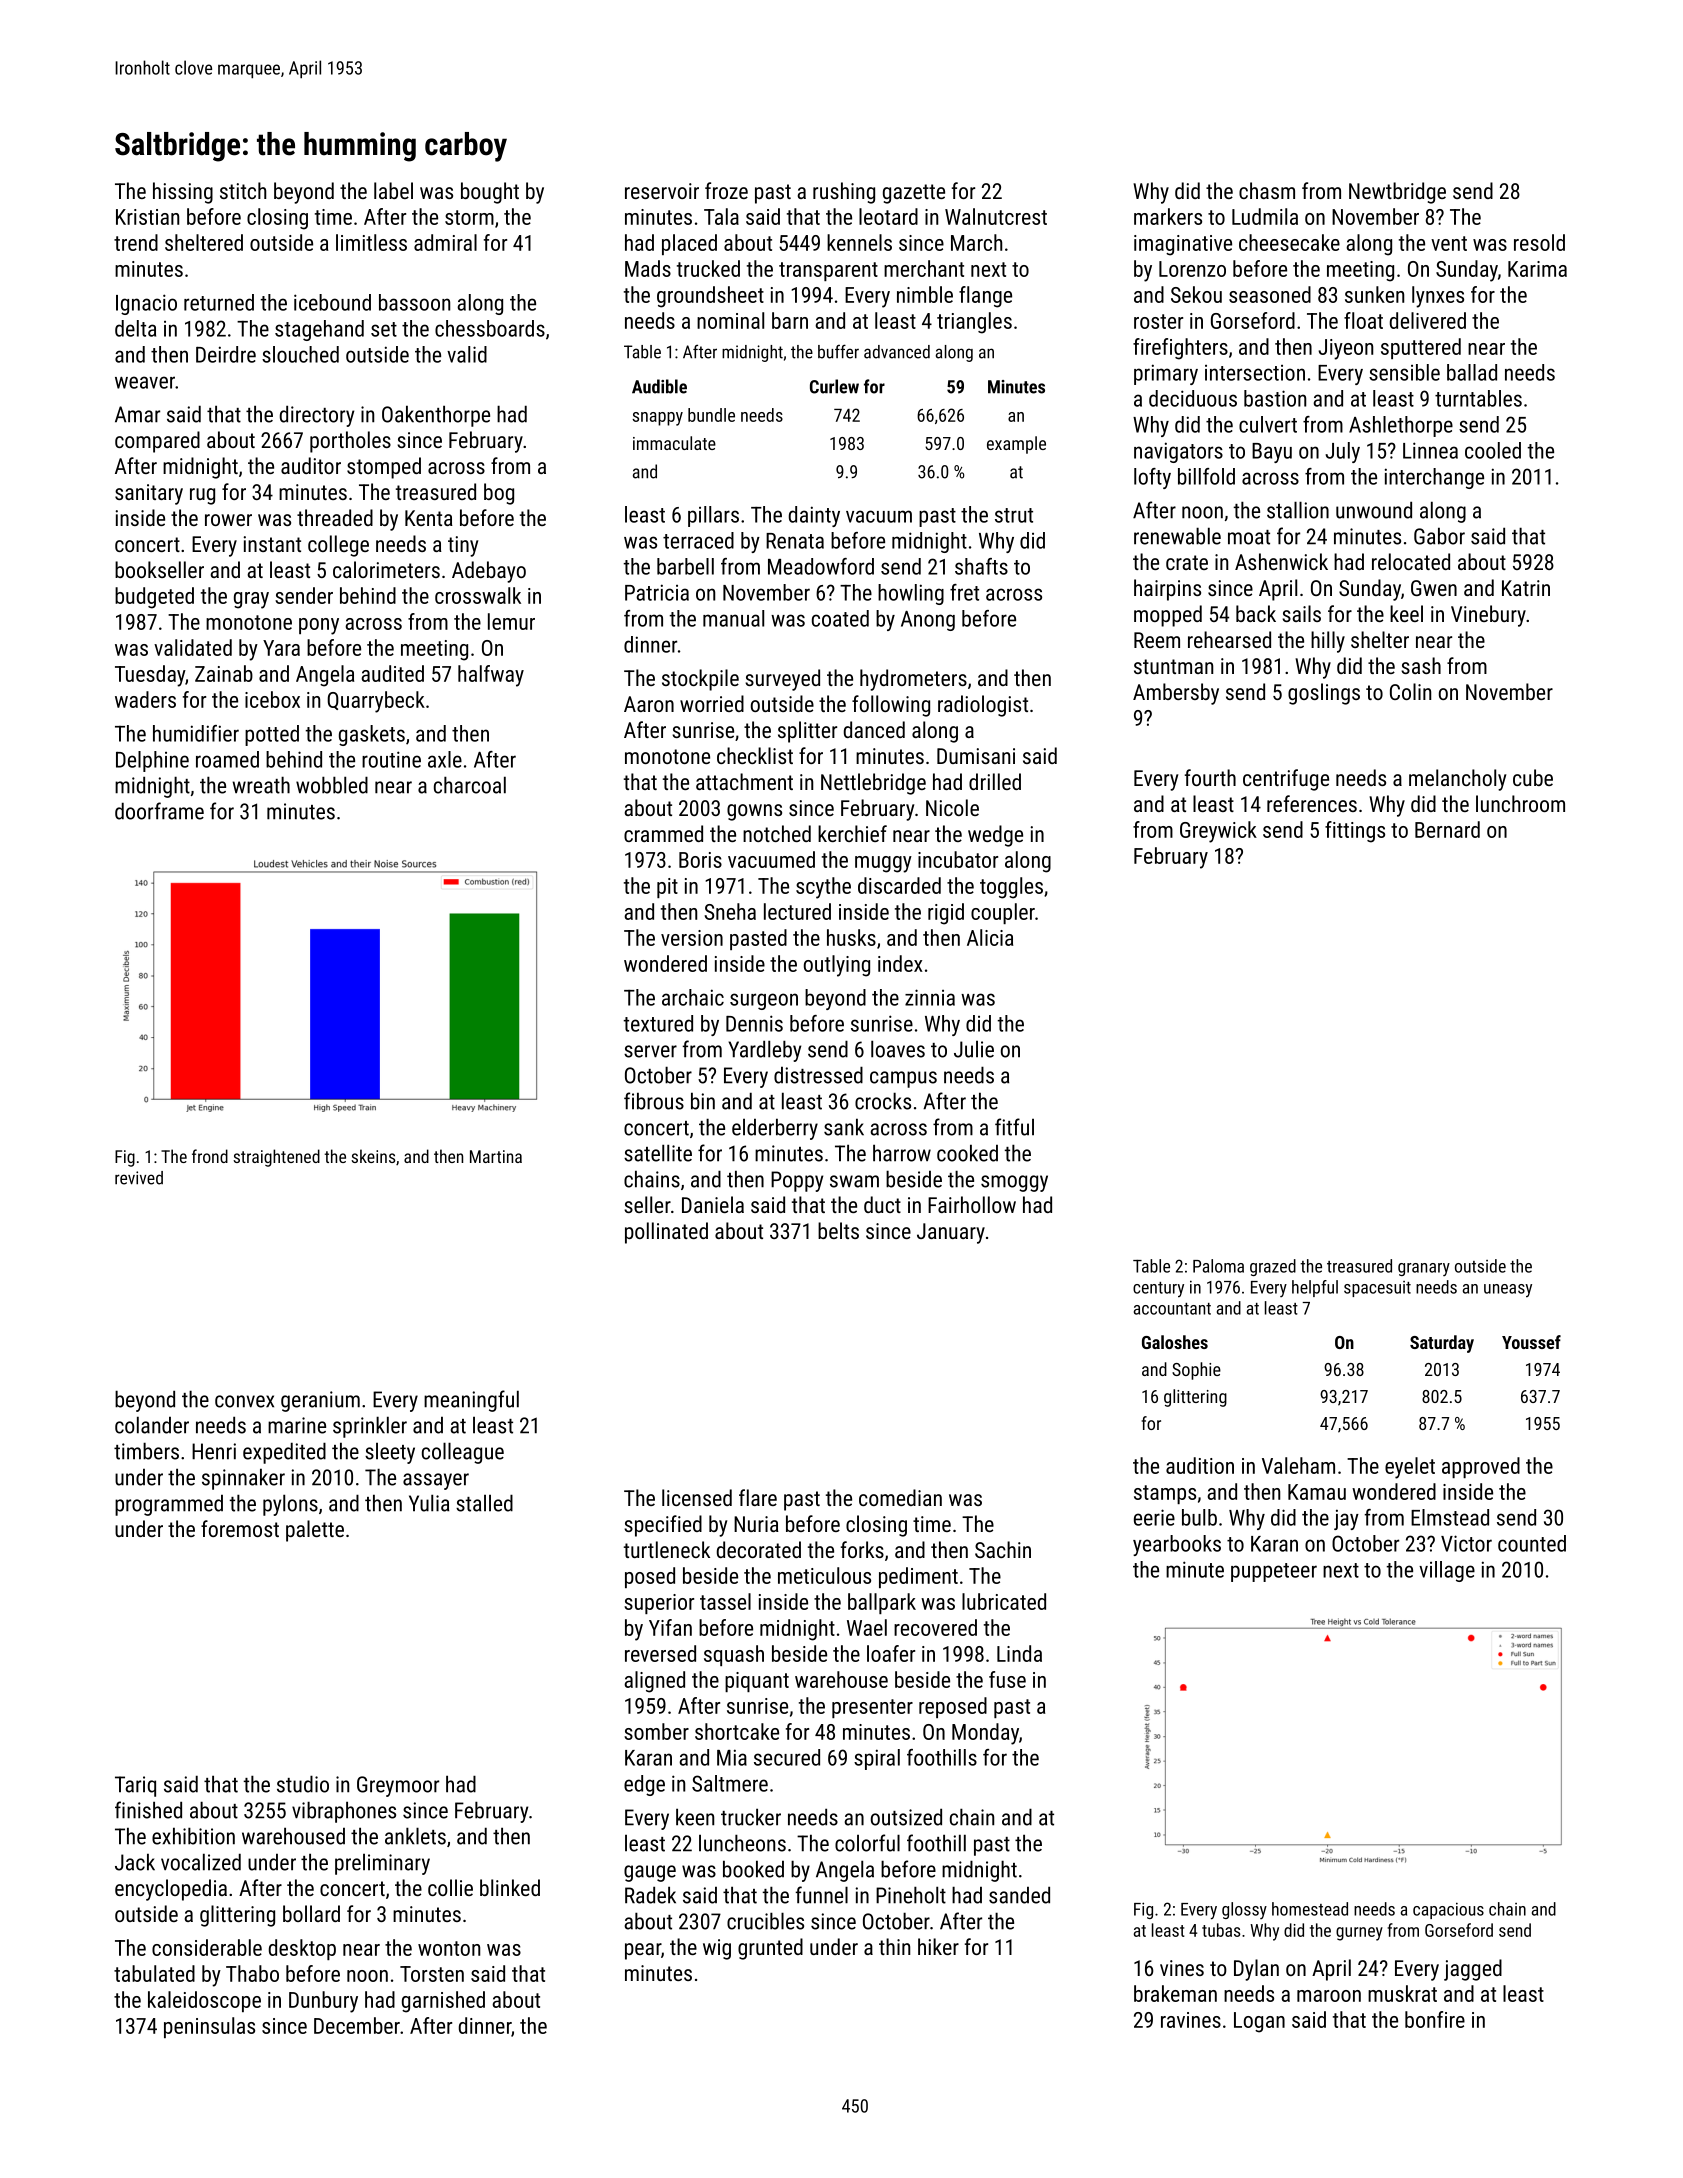 The height and width of the page is (2178, 1683). I want to click on revived, so click(139, 1178).
